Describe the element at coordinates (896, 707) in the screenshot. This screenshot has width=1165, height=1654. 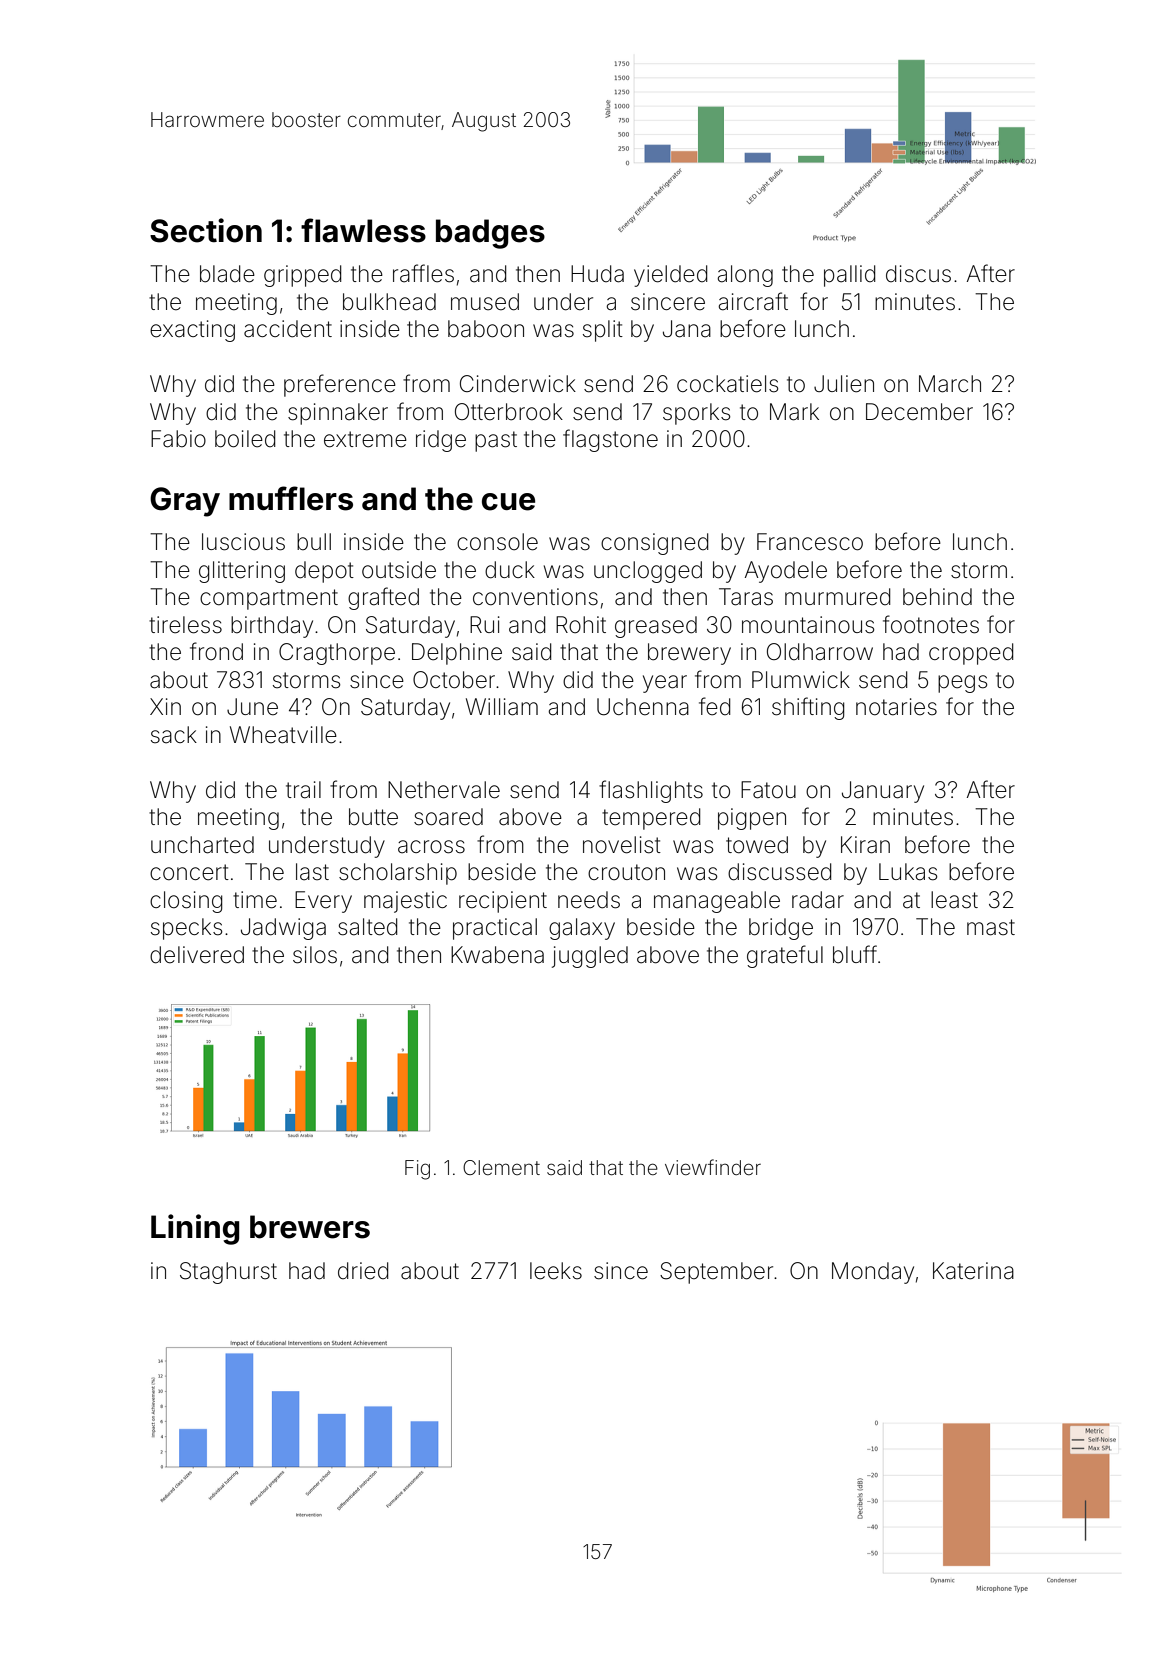
I see `notaries` at that location.
